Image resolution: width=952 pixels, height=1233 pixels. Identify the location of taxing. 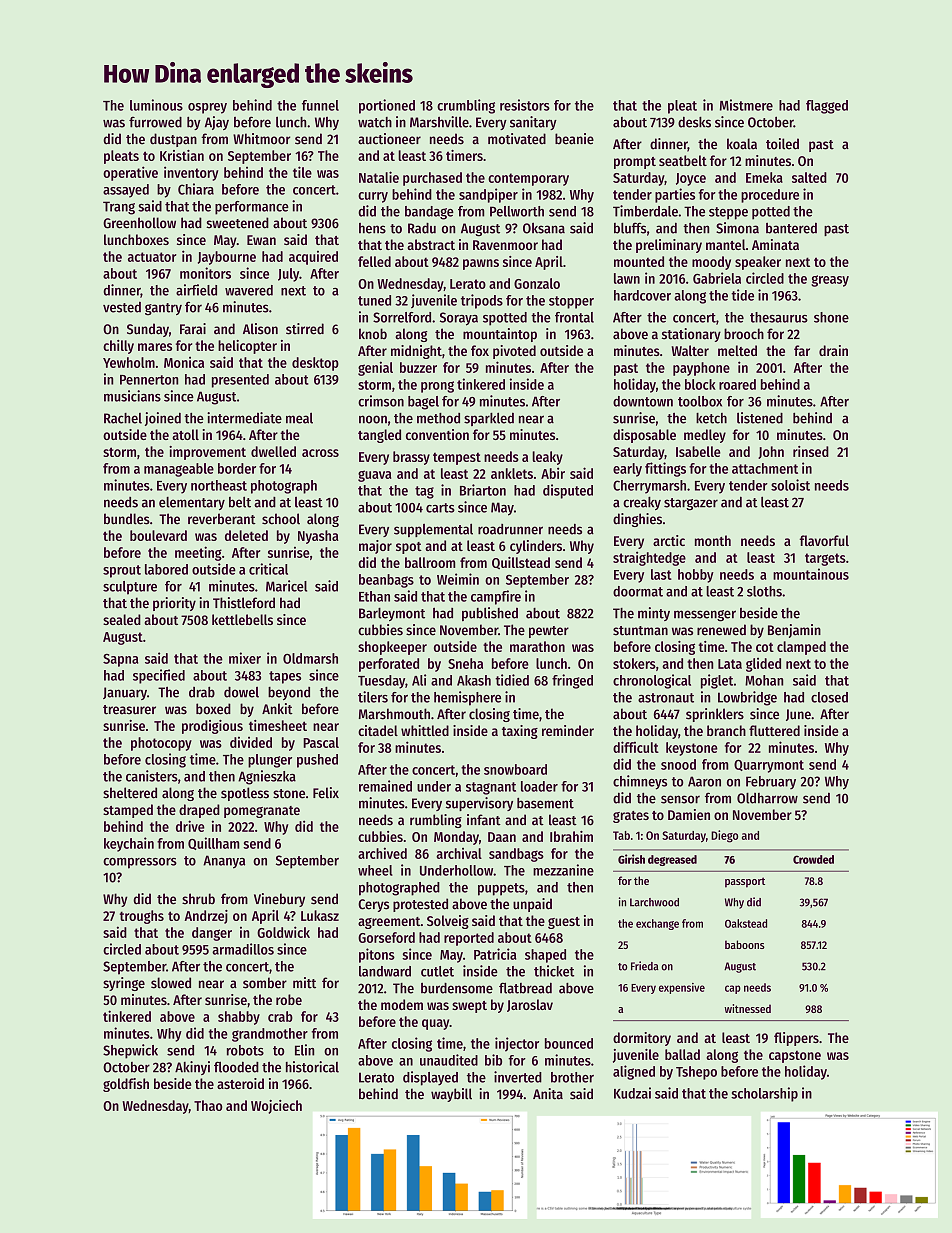
(520, 732).
